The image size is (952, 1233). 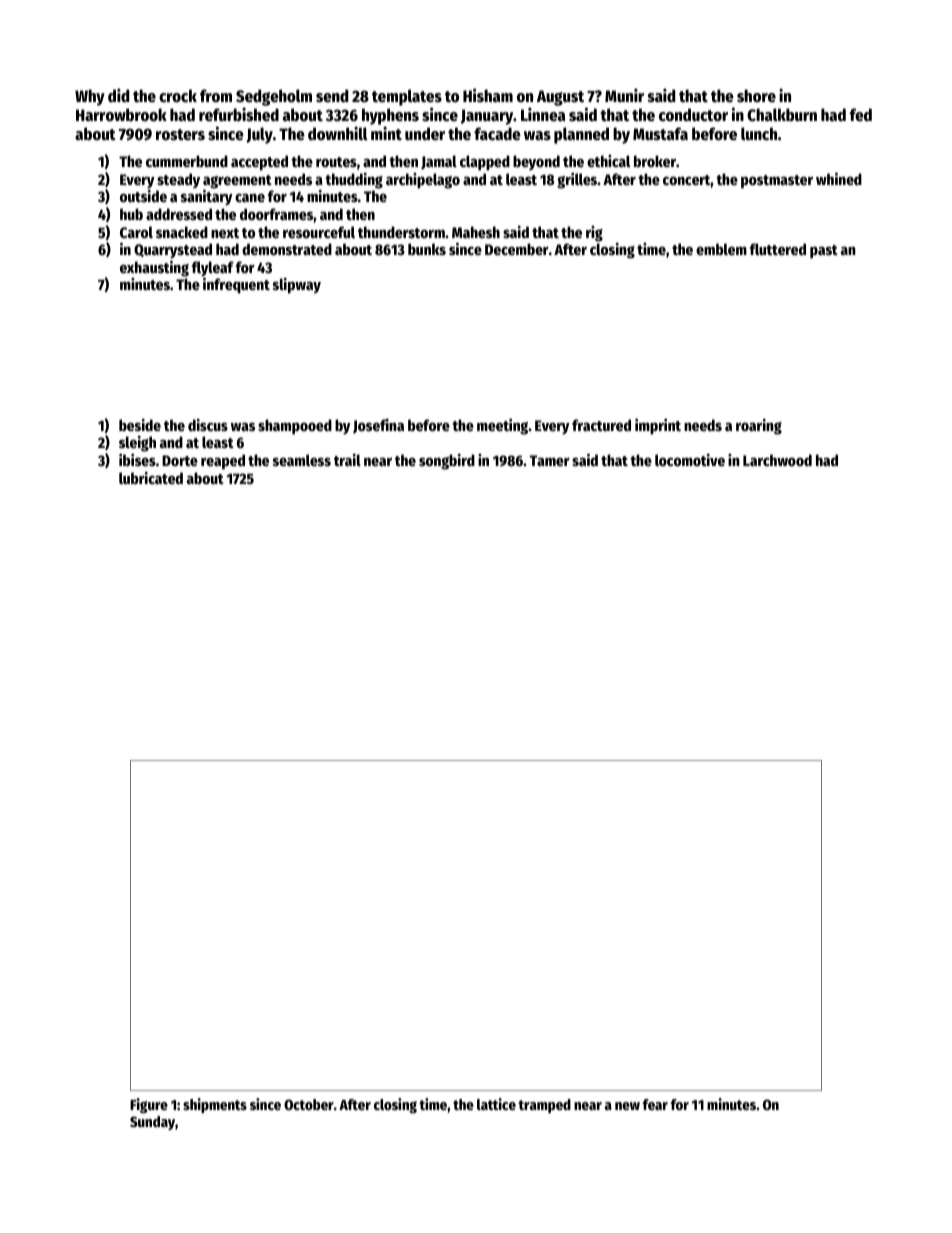 I want to click on imprint, so click(x=658, y=427).
